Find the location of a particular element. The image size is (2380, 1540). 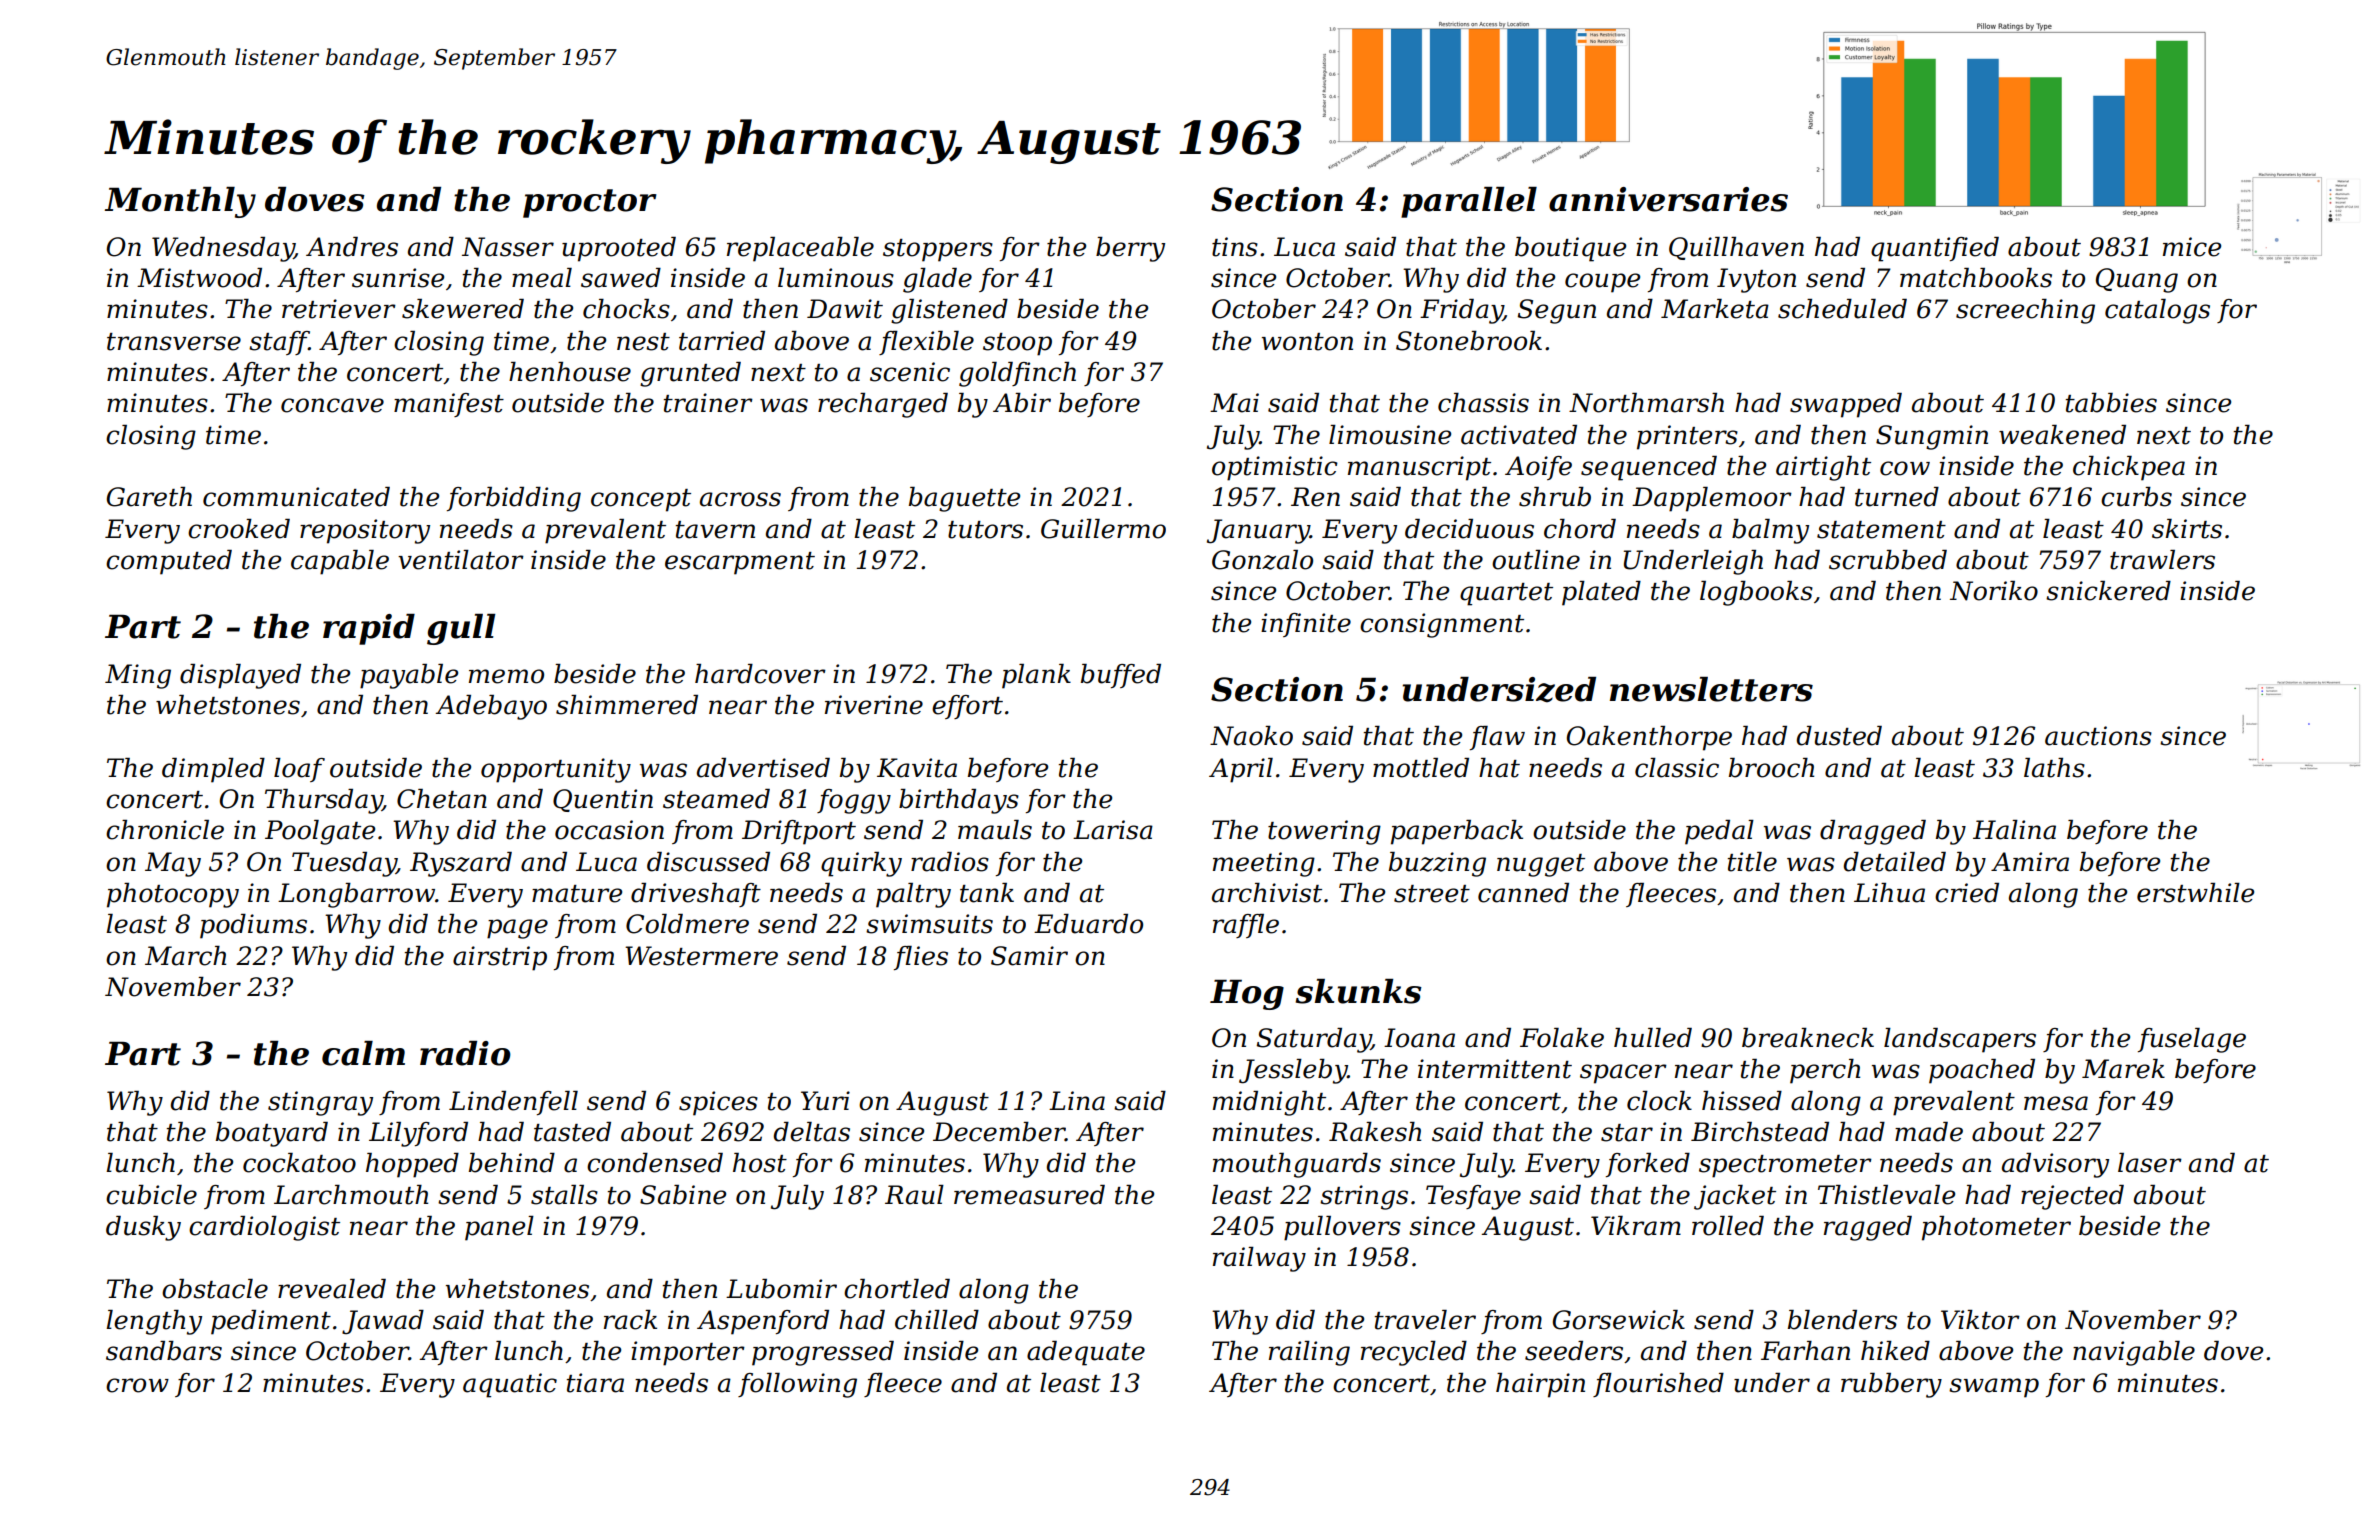

riverine is located at coordinates (874, 705).
